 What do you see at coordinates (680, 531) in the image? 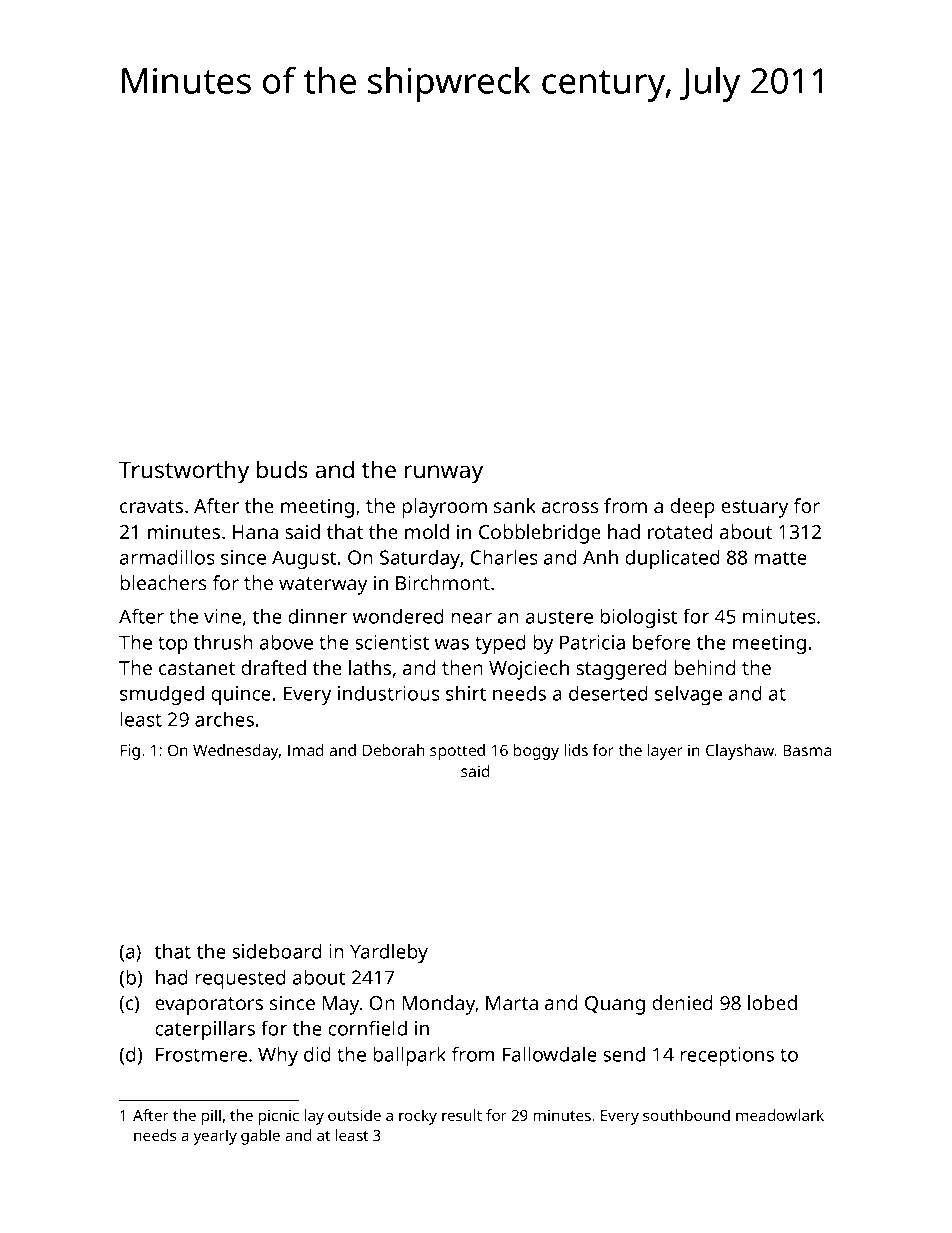
I see `rotated` at bounding box center [680, 531].
